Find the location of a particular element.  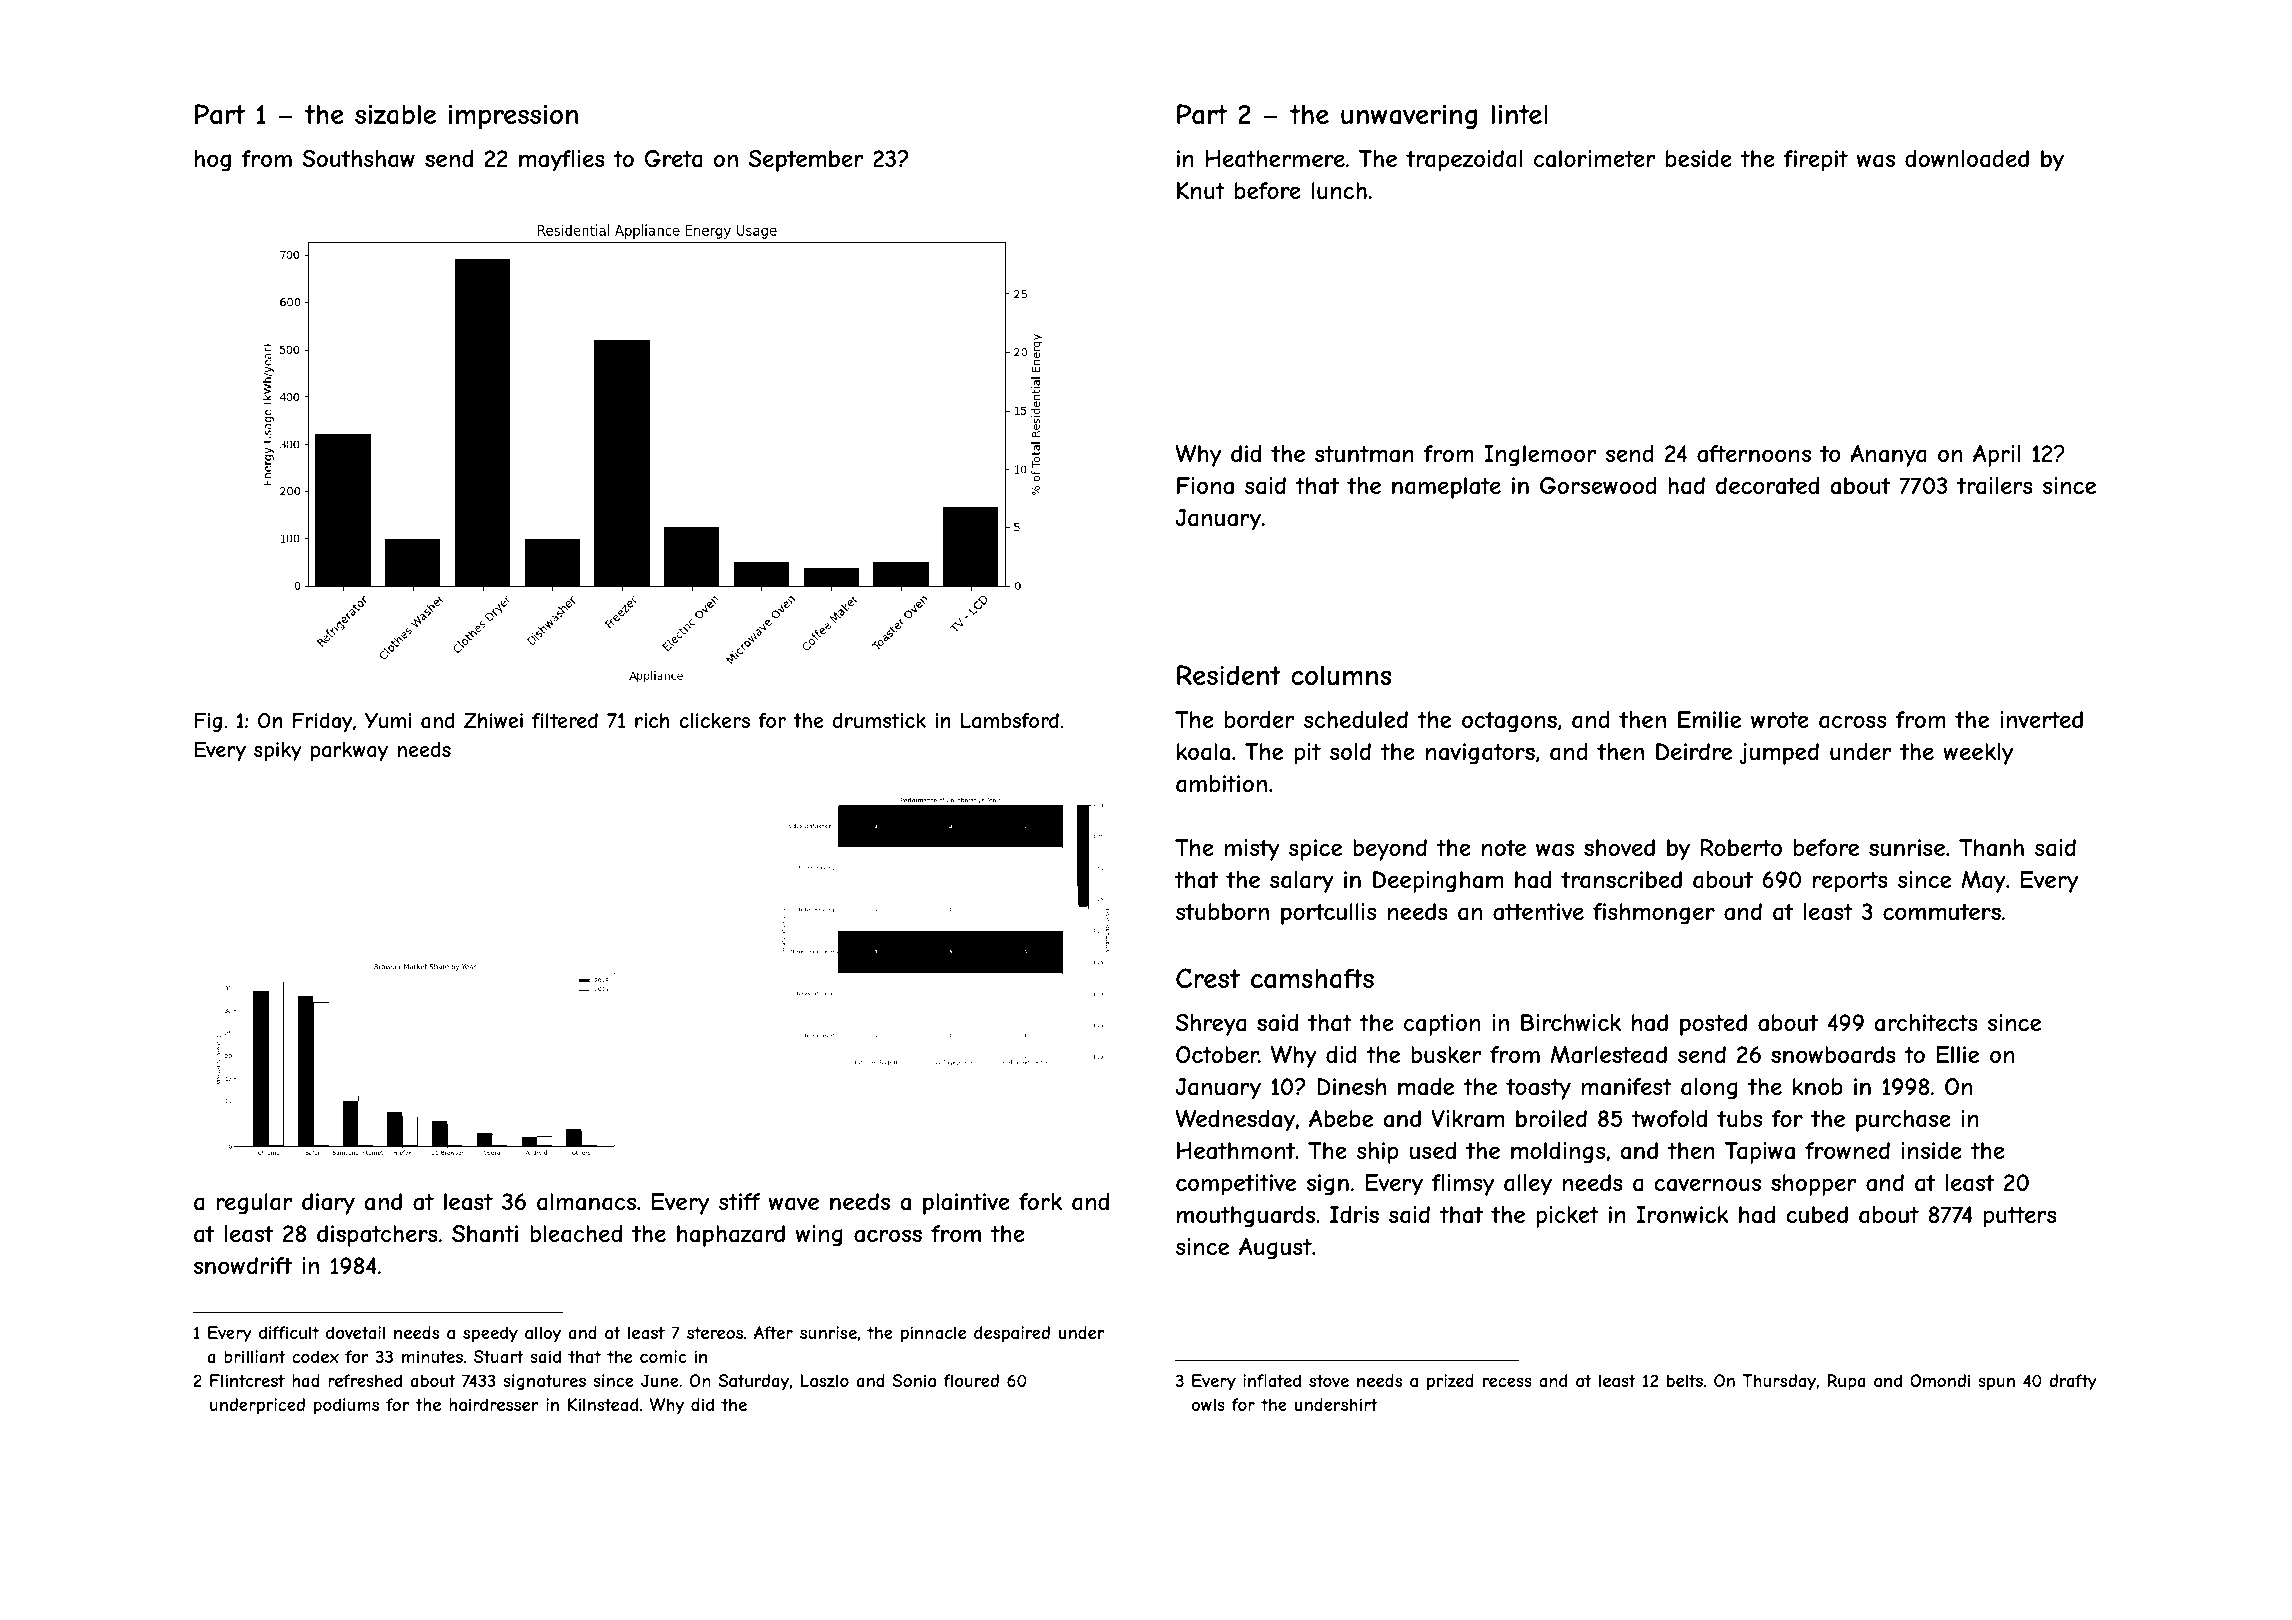

Fiona is located at coordinates (1205, 486).
